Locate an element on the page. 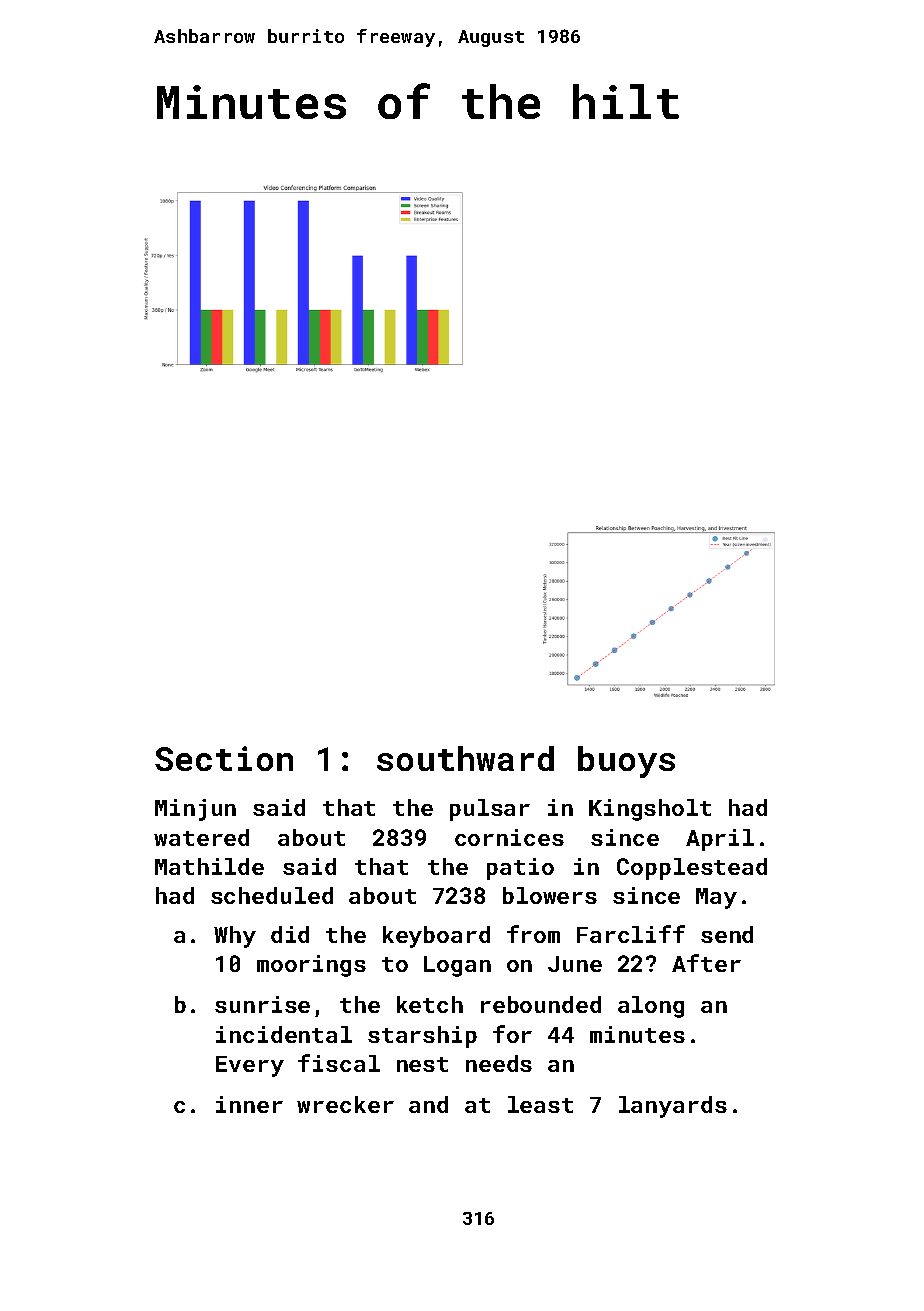 This page has height=1311, width=924. buoys is located at coordinates (626, 762).
